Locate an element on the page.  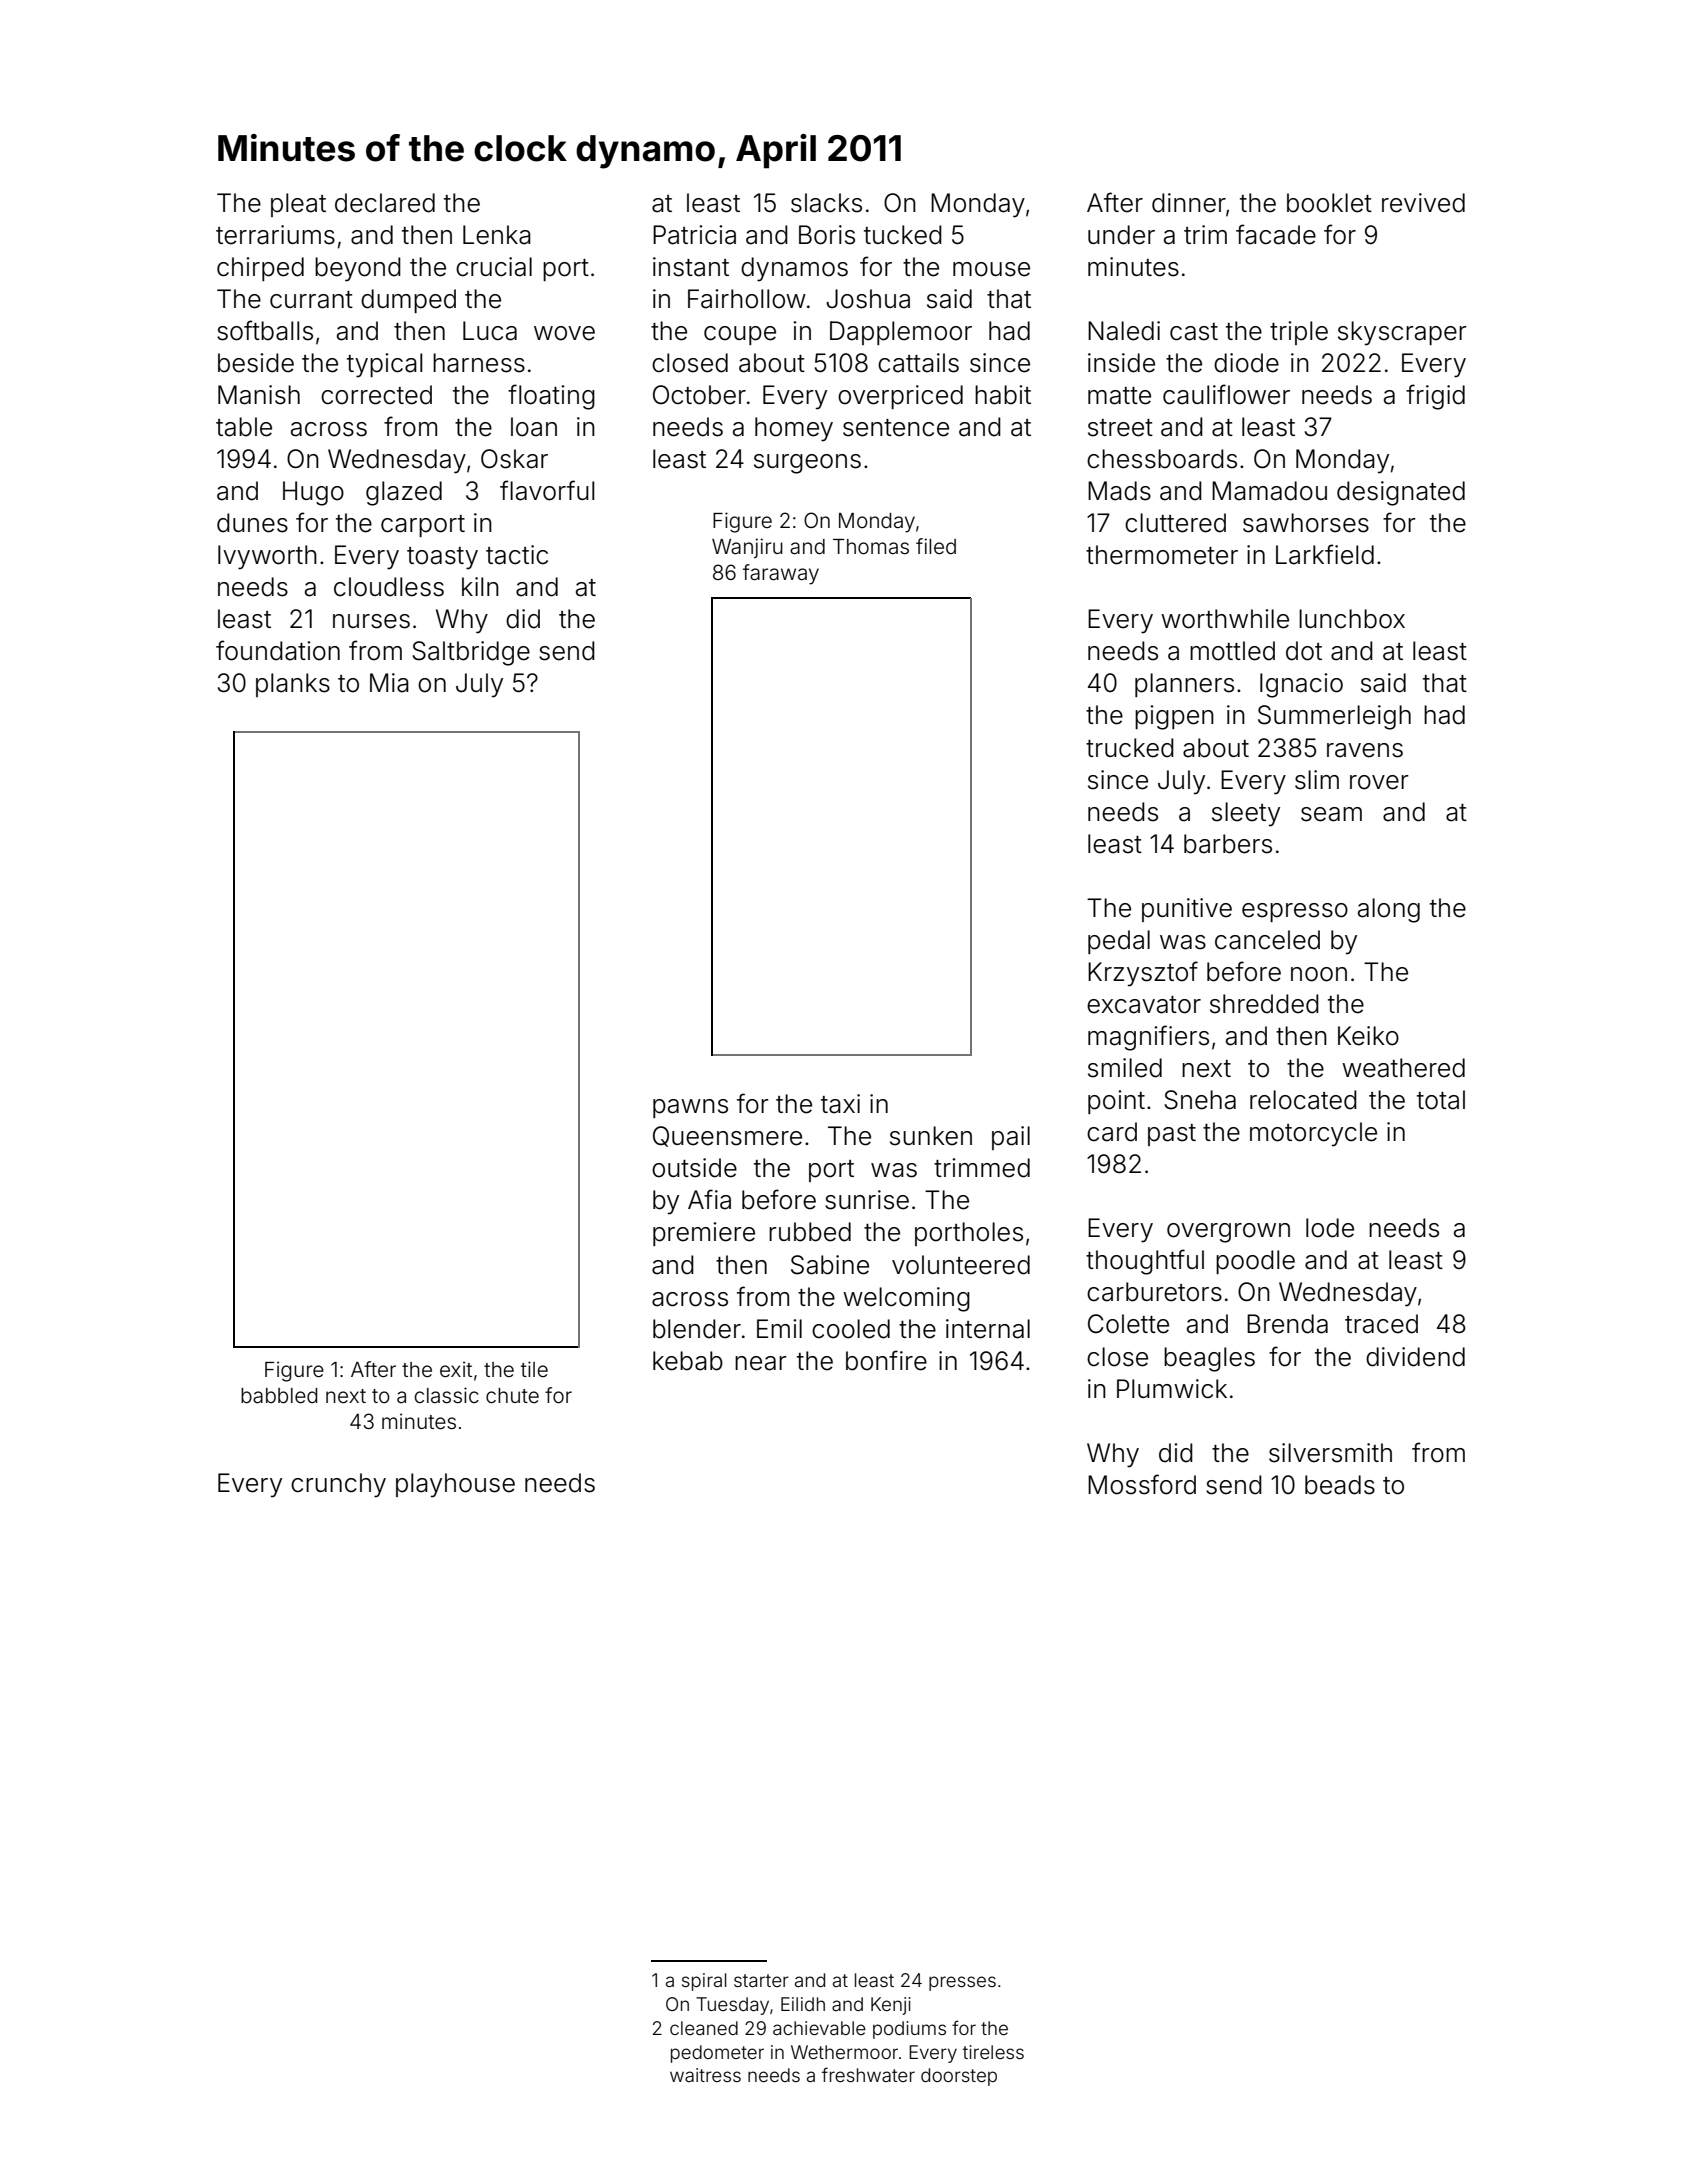
cleaned is located at coordinates (704, 2028).
